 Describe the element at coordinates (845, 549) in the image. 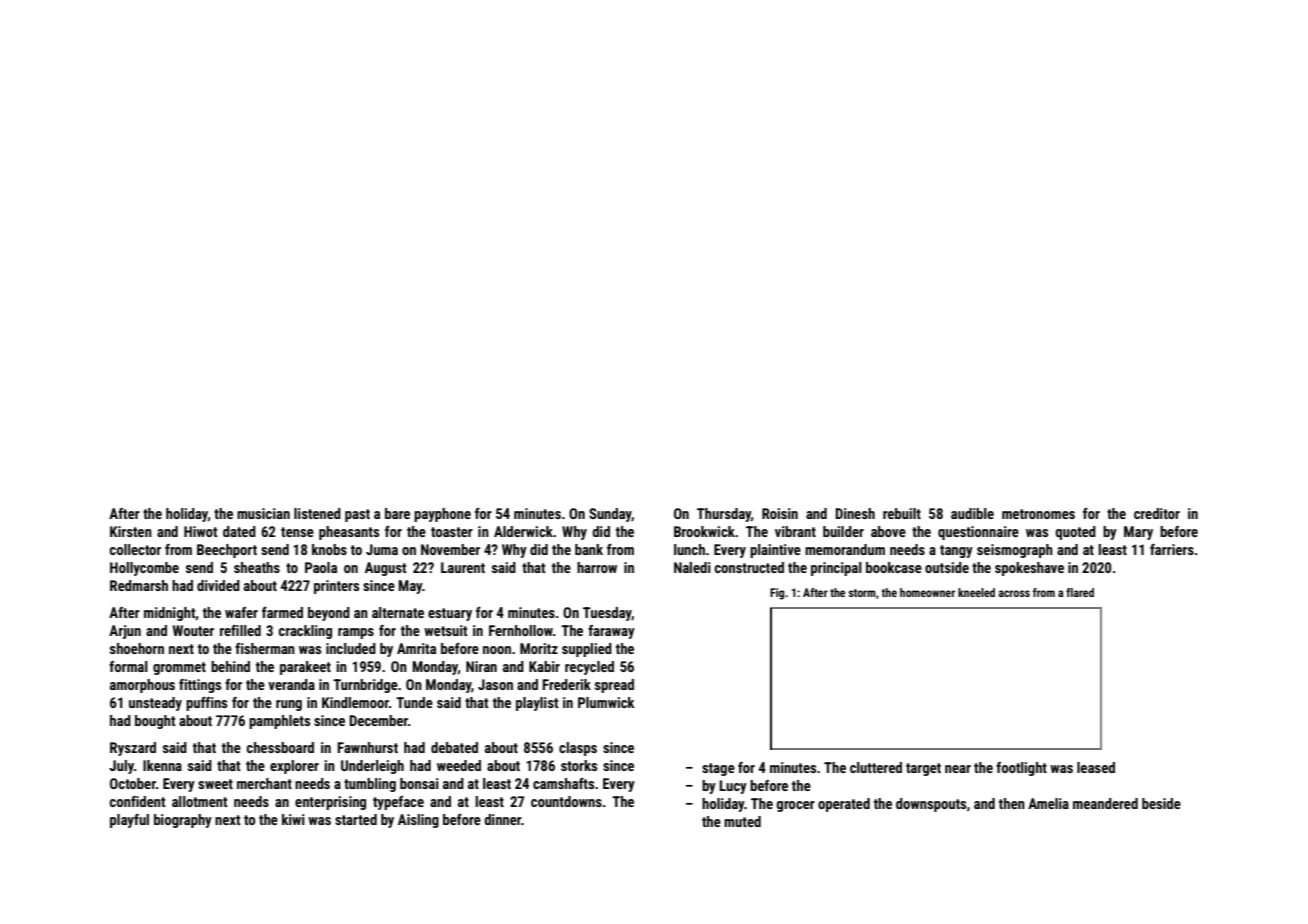

I see `memorandum` at that location.
